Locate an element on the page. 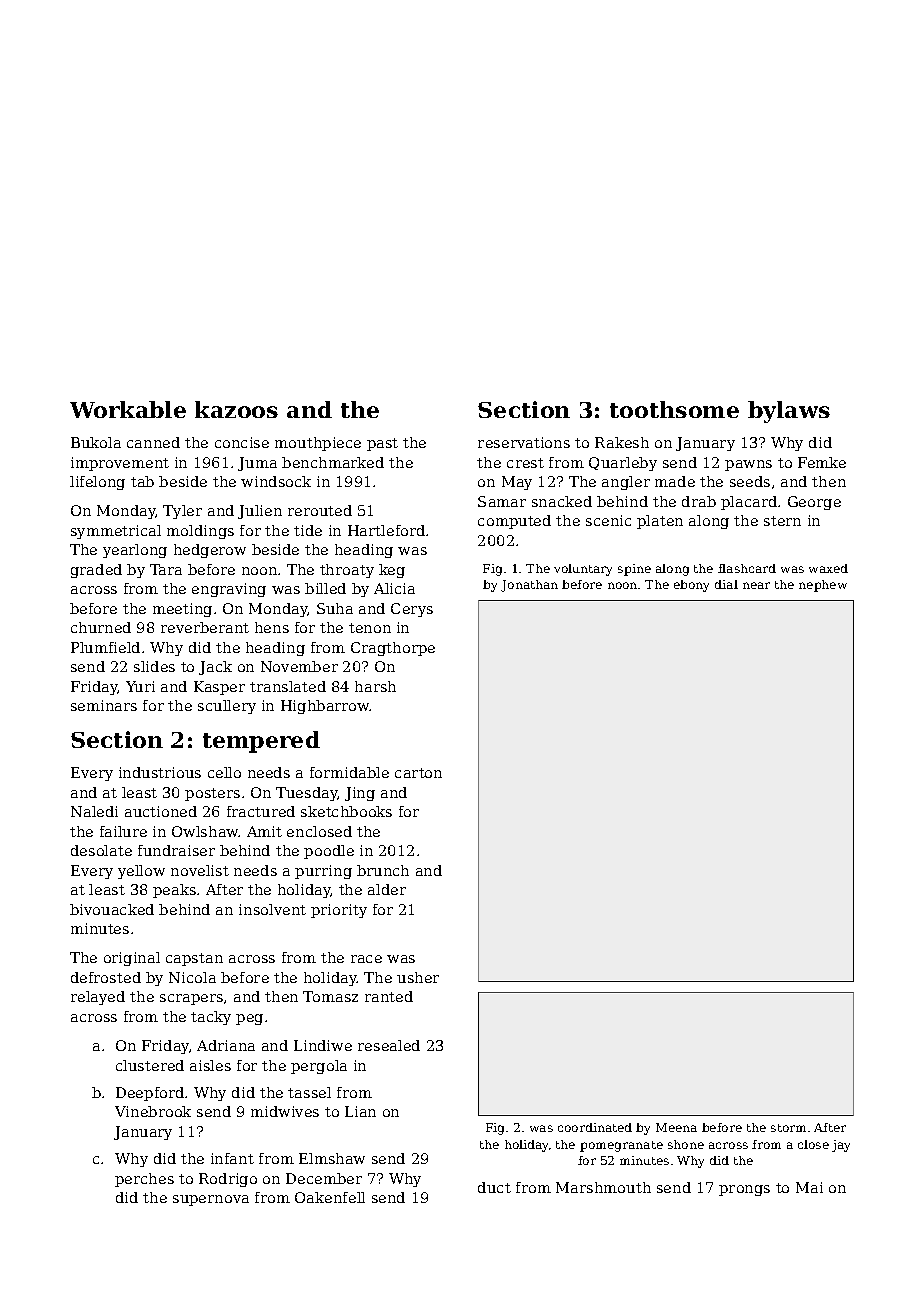 The height and width of the image is (1308, 924). carton is located at coordinates (418, 773).
